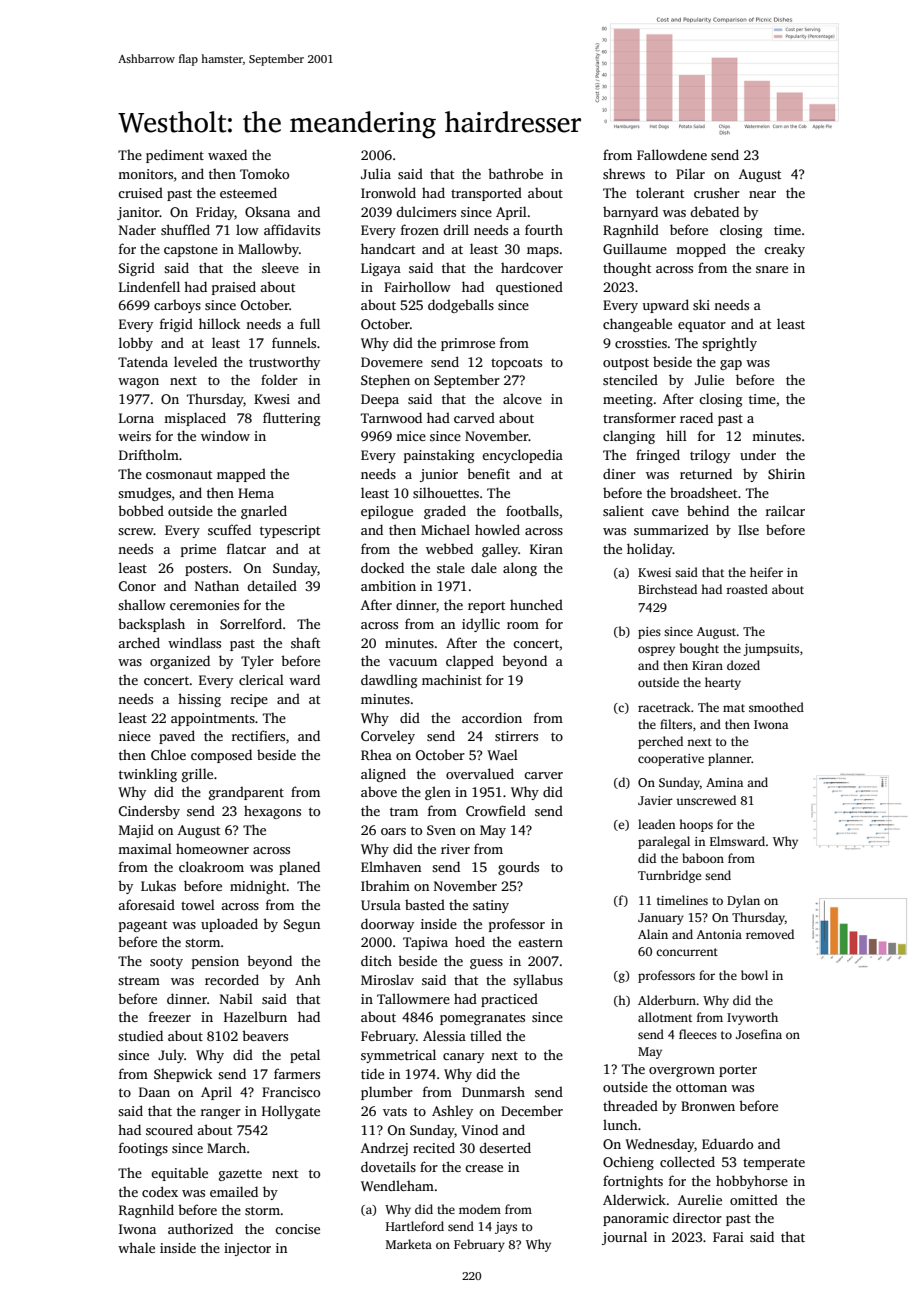 Image resolution: width=924 pixels, height=1308 pixels. What do you see at coordinates (212, 849) in the image?
I see `homeowner` at bounding box center [212, 849].
